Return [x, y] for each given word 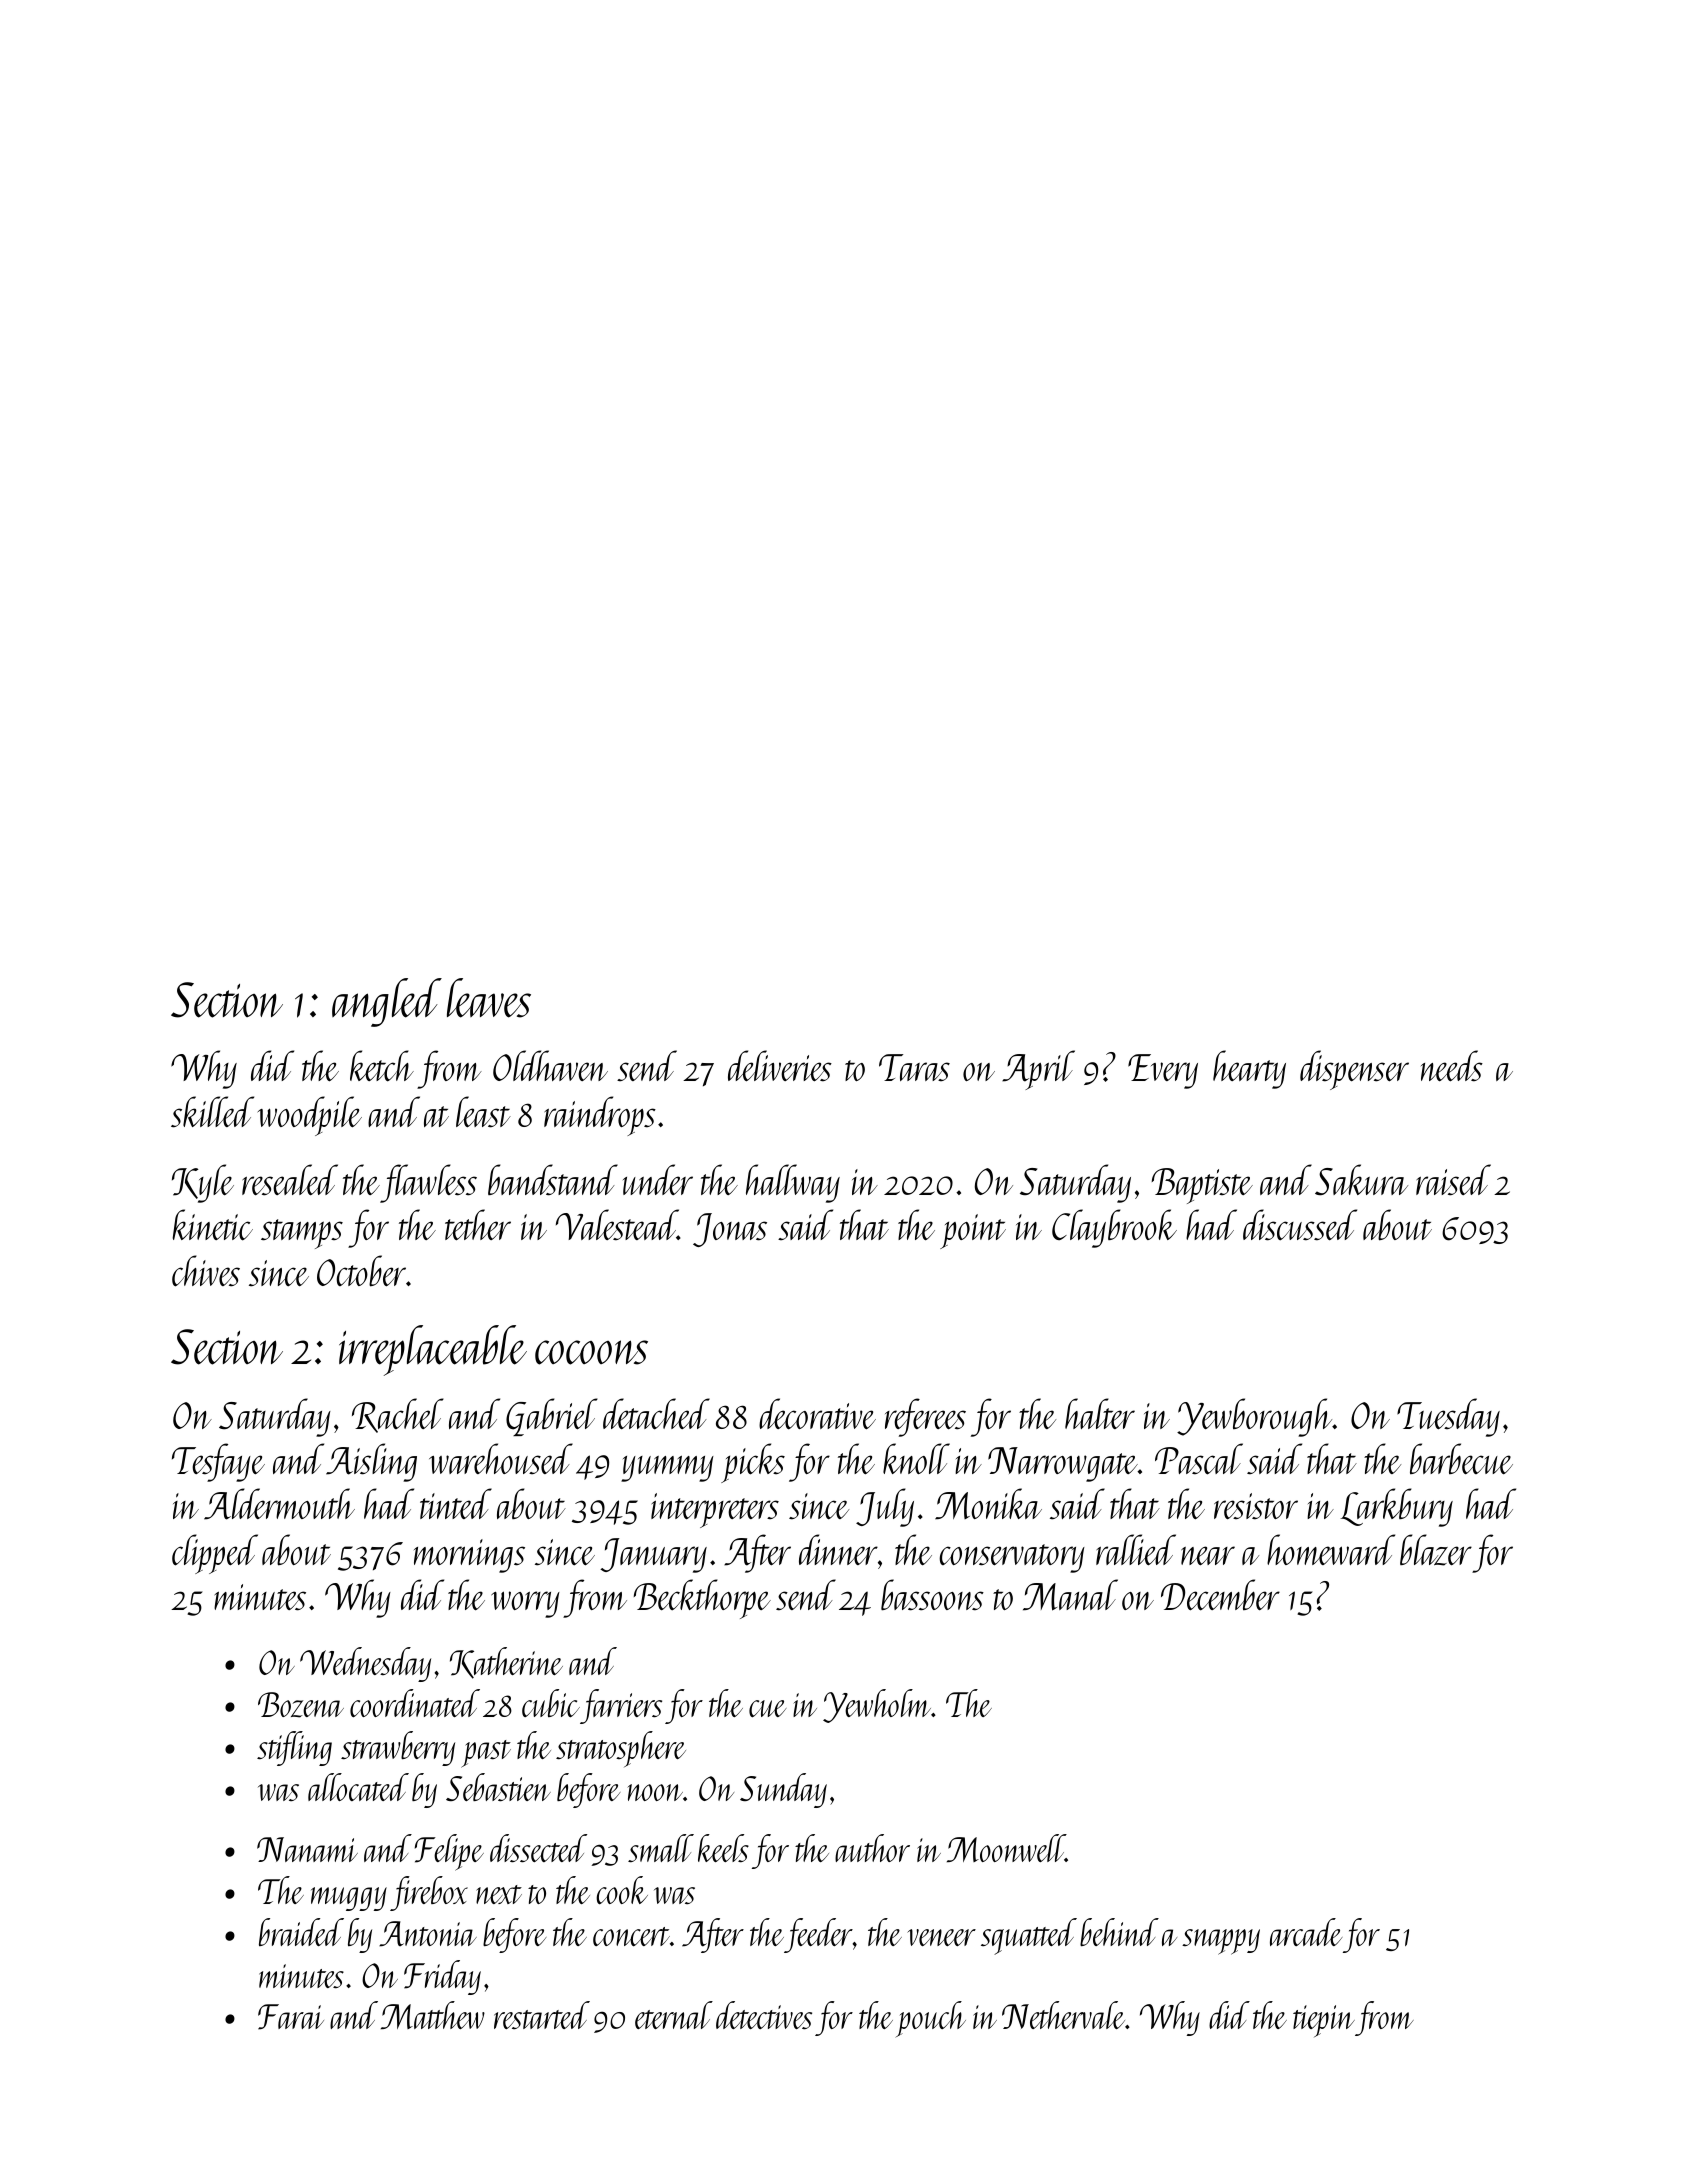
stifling [294, 1748]
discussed [1300, 1225]
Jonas [730, 1230]
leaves [489, 998]
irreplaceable [433, 1350]
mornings [469, 1556]
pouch [930, 2019]
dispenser [1354, 1070]
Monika [988, 1504]
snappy [1221, 1942]
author [872, 1848]
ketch [382, 1066]
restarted [542, 2015]
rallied [1136, 1549]
